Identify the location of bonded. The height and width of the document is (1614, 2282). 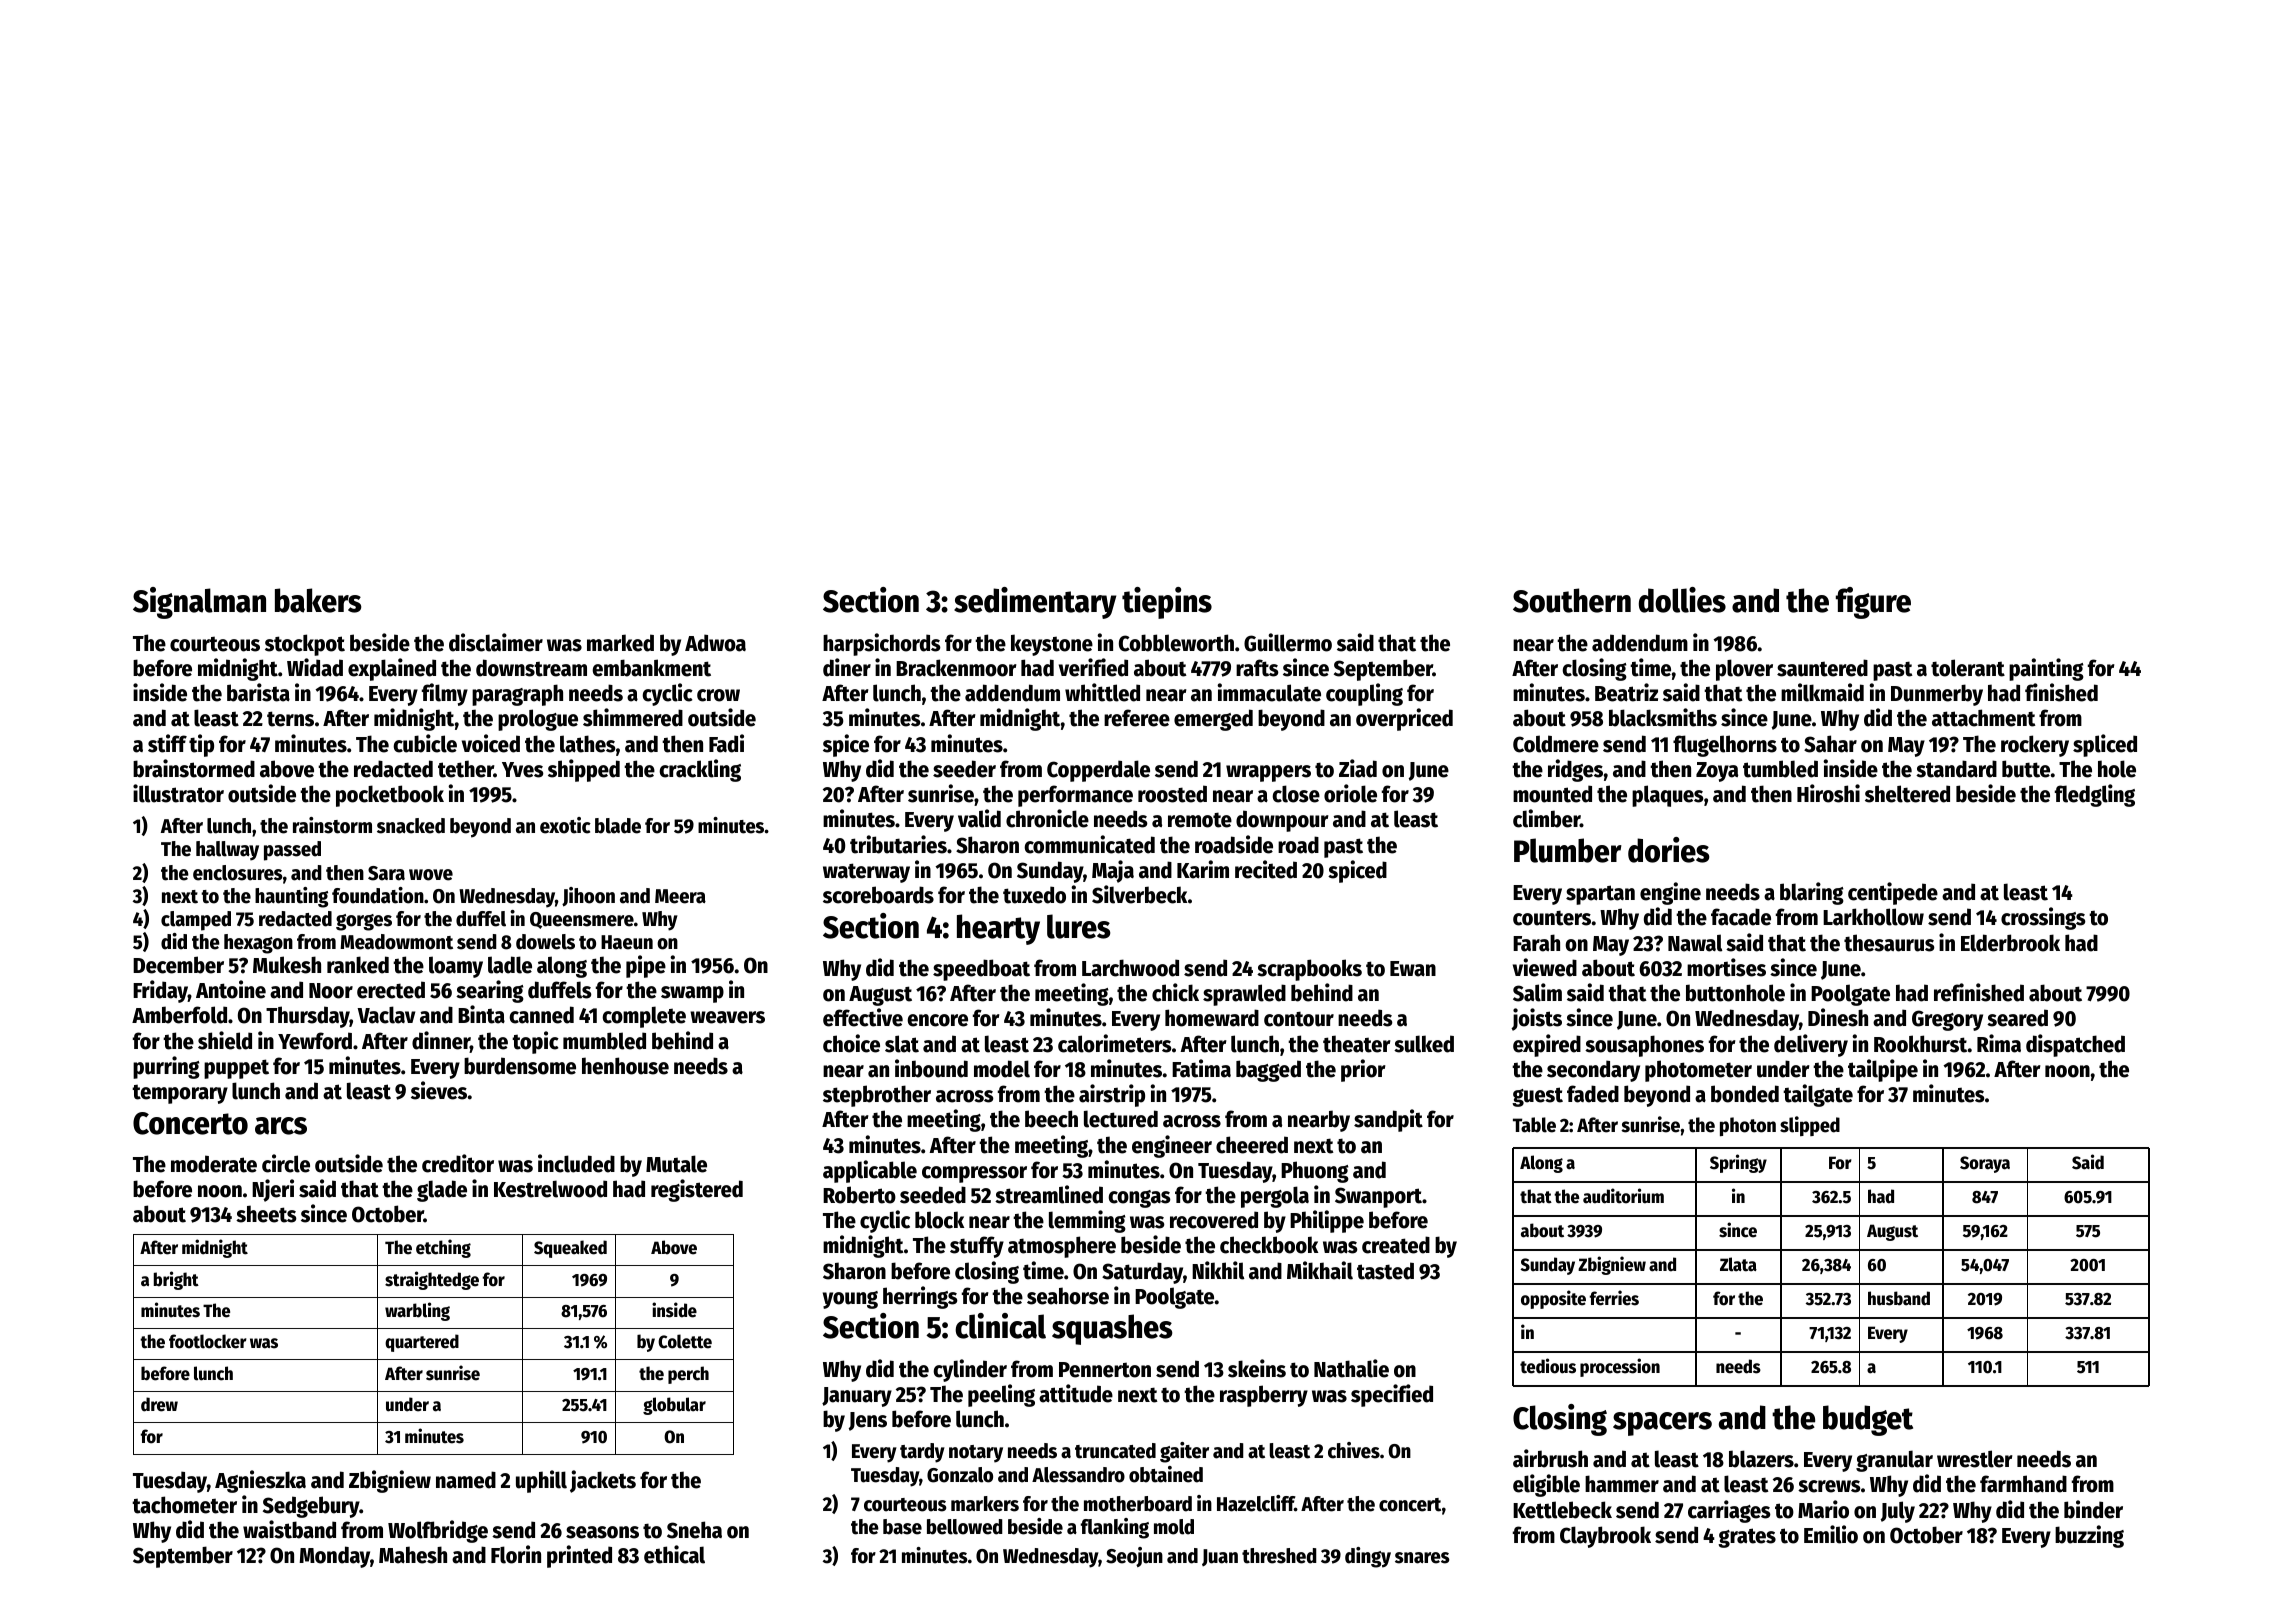
(1745, 1094).
